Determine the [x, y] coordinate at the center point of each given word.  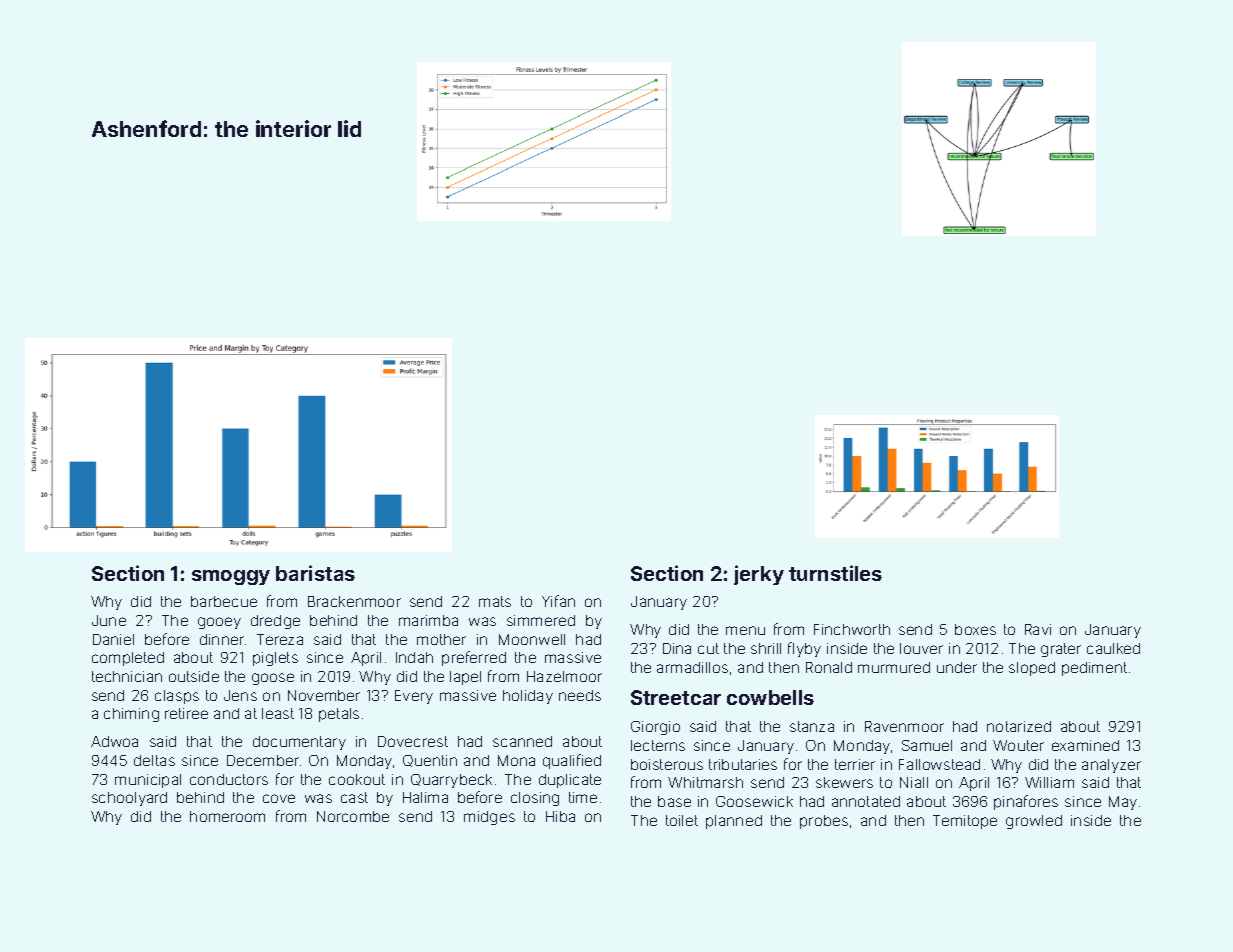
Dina [677, 648]
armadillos [692, 667]
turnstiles [835, 573]
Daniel [113, 639]
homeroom [227, 816]
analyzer [1111, 766]
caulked [1113, 648]
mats [495, 601]
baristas [315, 573]
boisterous [667, 764]
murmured [894, 667]
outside [194, 676]
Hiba [560, 816]
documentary [299, 743]
